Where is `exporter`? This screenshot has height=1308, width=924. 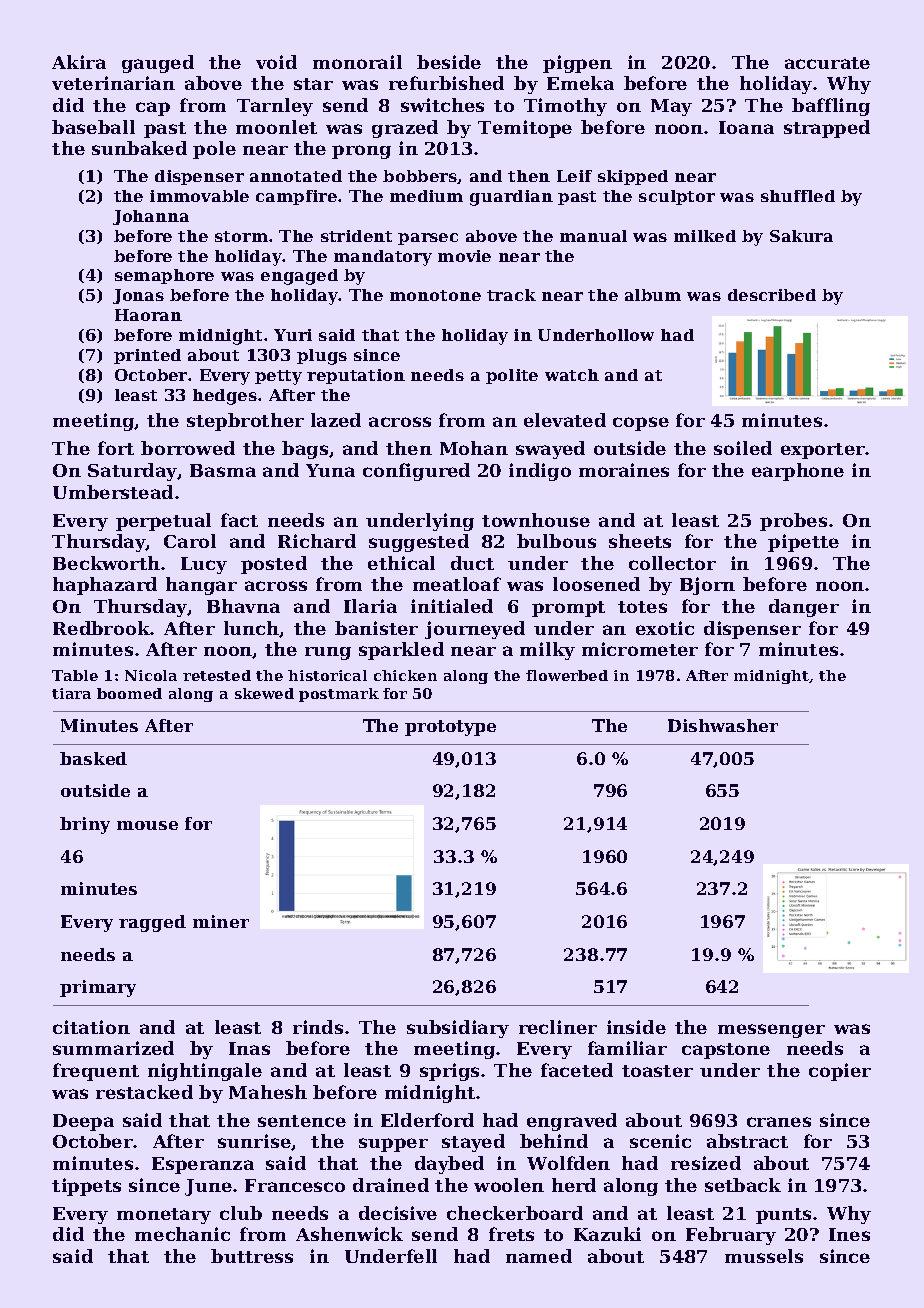 exporter is located at coordinates (823, 451).
